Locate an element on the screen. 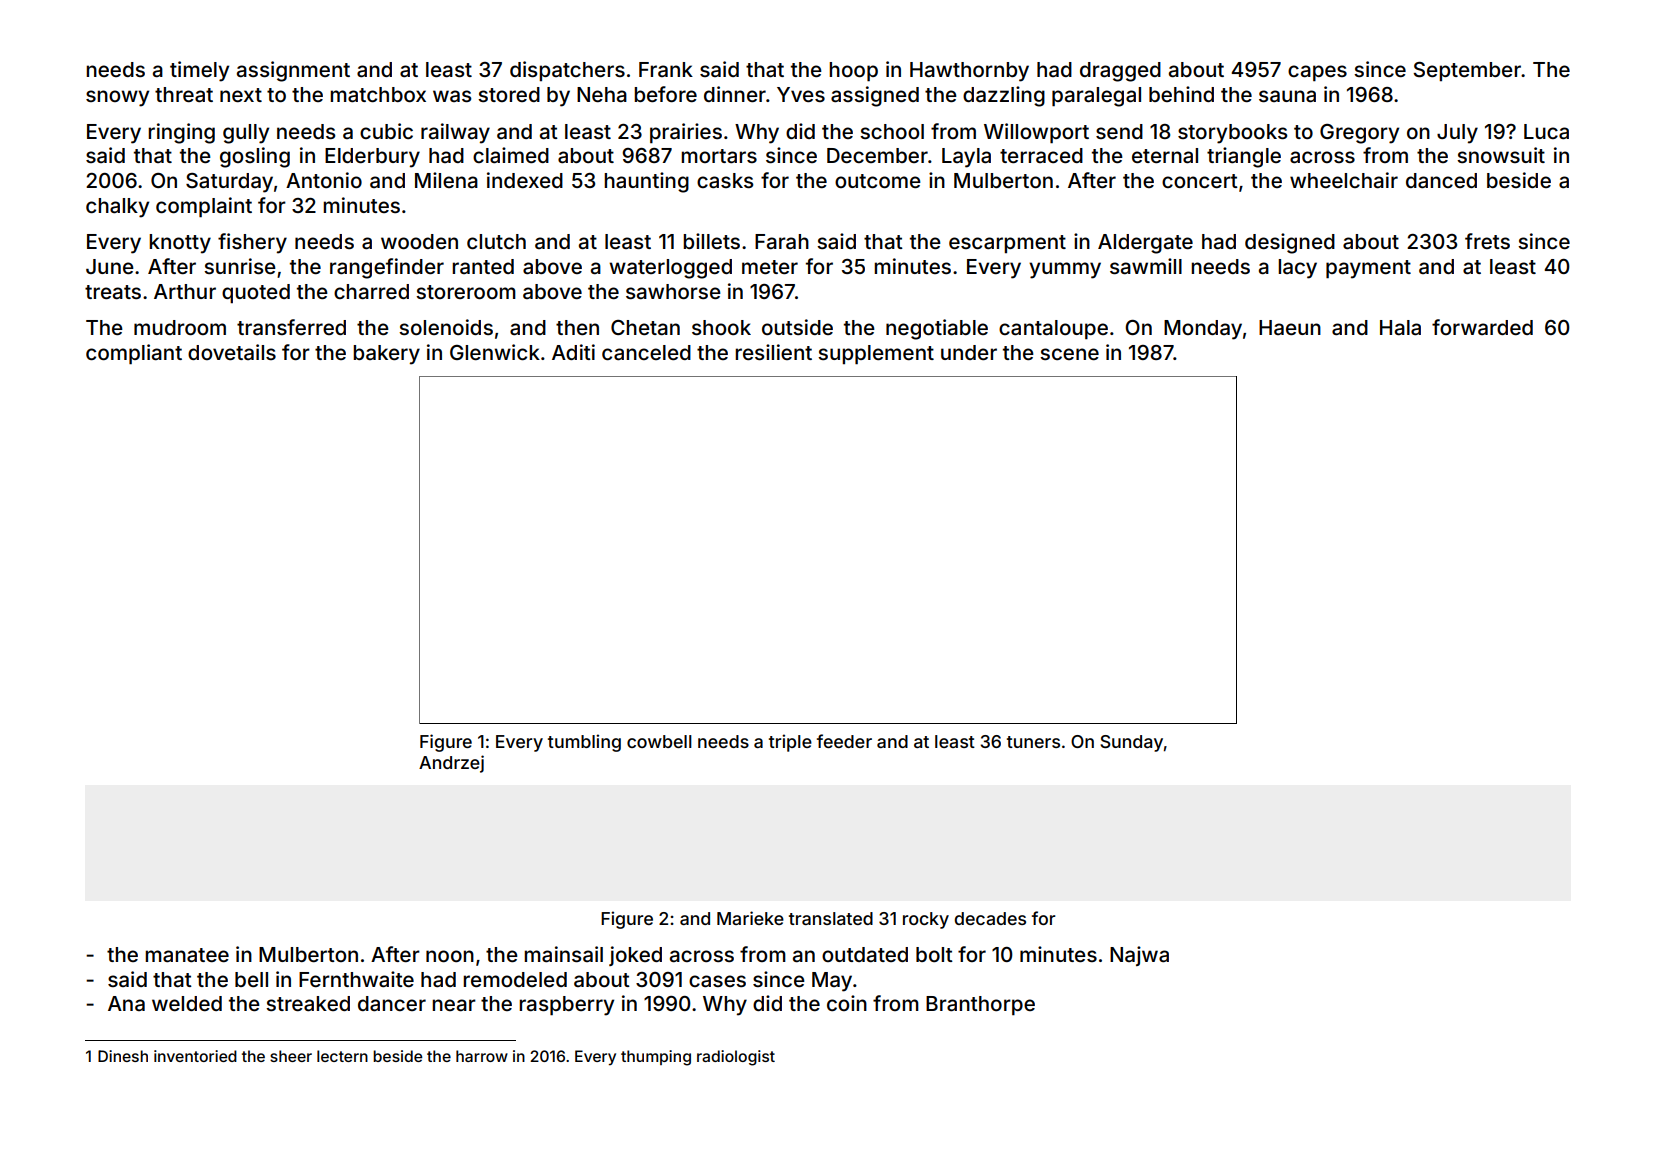 The width and height of the screenshot is (1656, 1171). Dinesh is located at coordinates (123, 1056).
